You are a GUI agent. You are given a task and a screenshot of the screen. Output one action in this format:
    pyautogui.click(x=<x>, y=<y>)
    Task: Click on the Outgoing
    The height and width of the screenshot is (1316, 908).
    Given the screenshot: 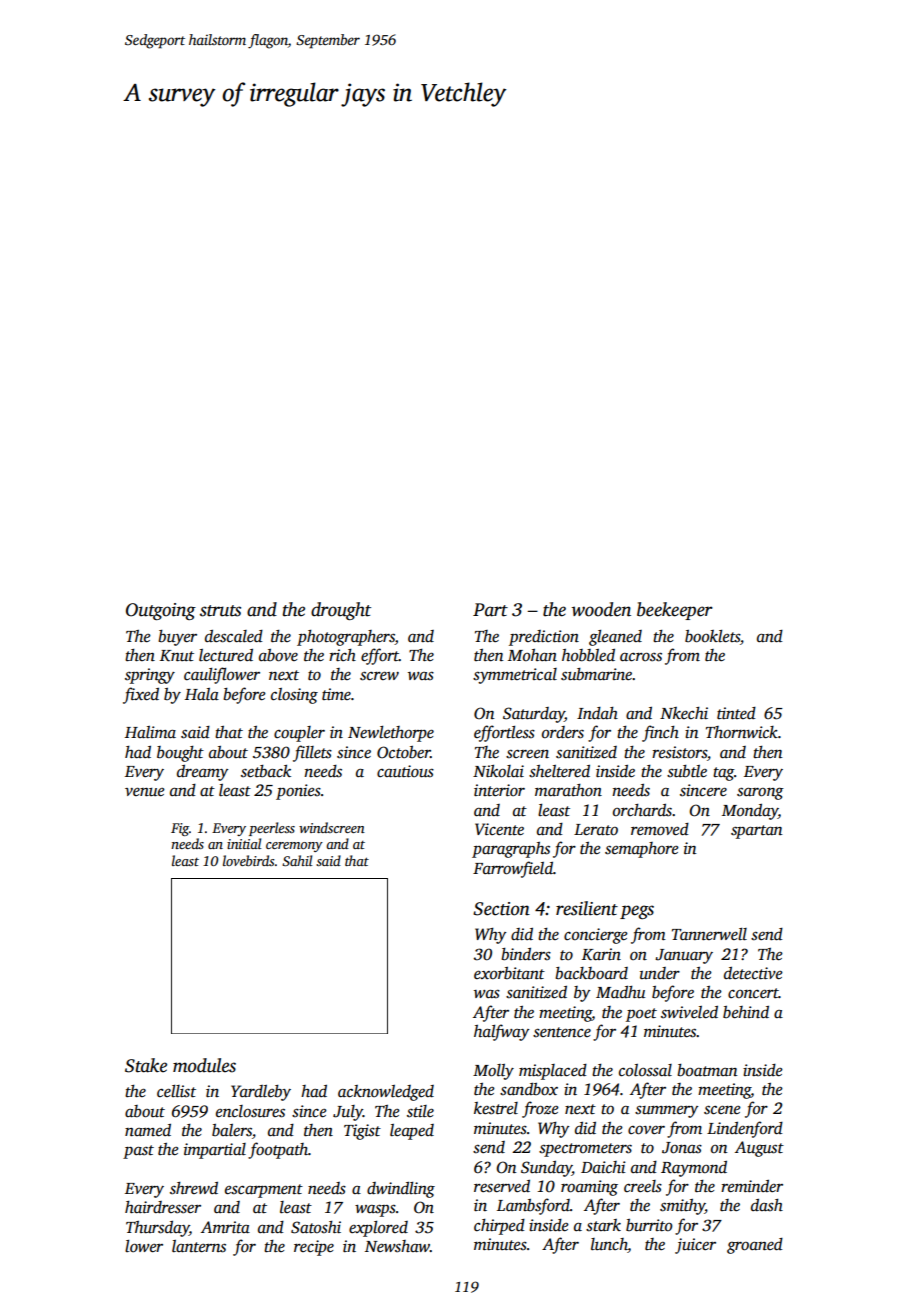 What is the action you would take?
    pyautogui.click(x=161, y=611)
